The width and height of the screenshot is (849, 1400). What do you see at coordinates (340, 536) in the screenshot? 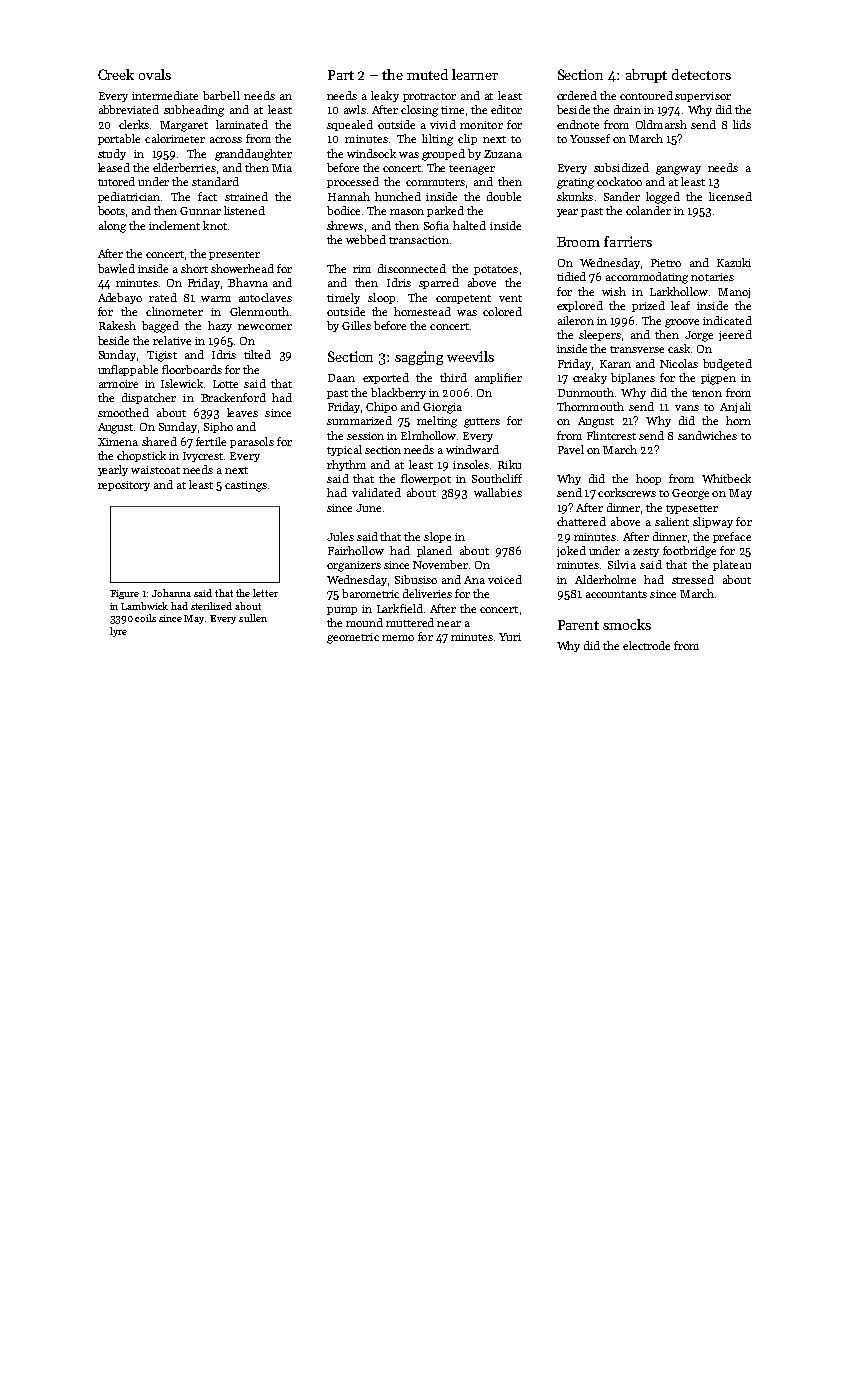
I see `Jules` at bounding box center [340, 536].
